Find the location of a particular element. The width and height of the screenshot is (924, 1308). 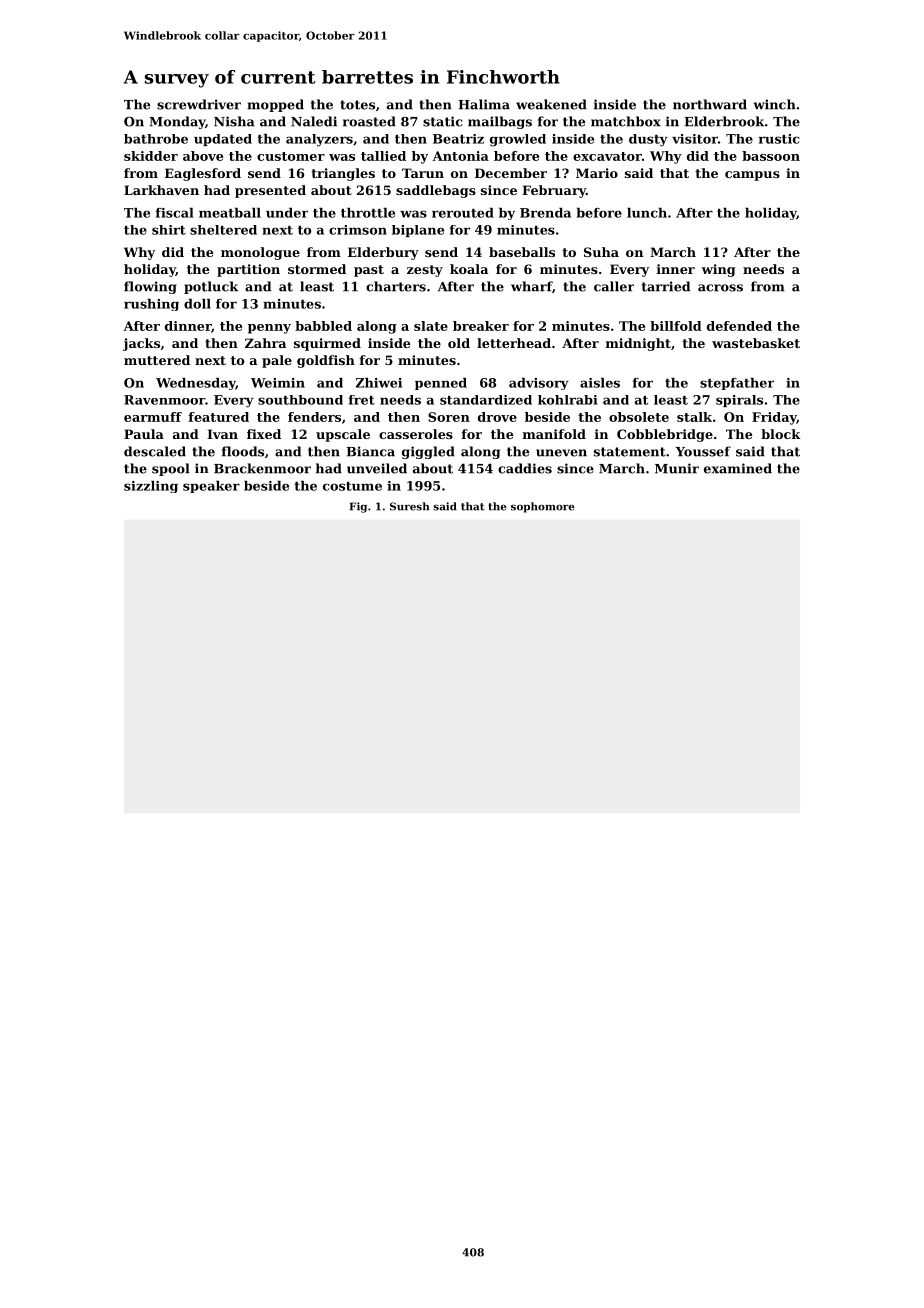

sophomore is located at coordinates (543, 507).
